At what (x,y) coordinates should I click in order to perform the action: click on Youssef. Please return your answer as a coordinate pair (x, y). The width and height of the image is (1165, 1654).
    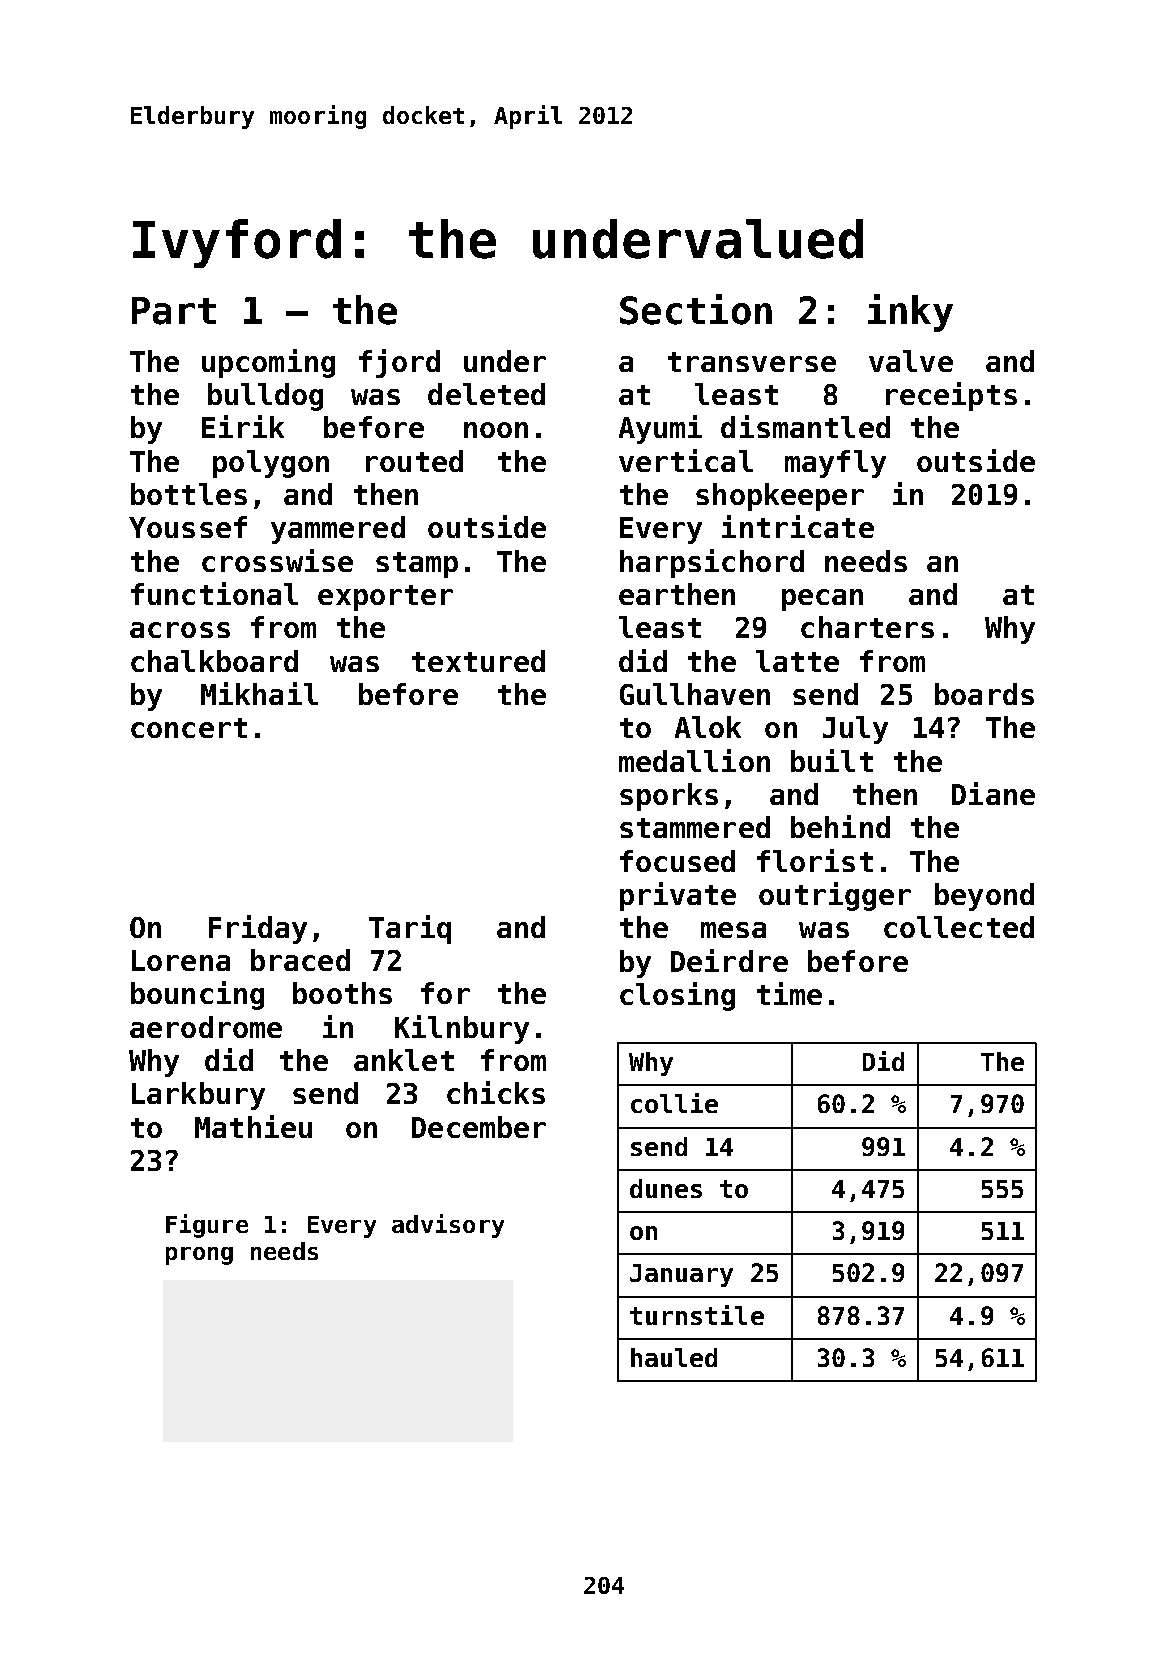
    Looking at the image, I should click on (188, 527).
